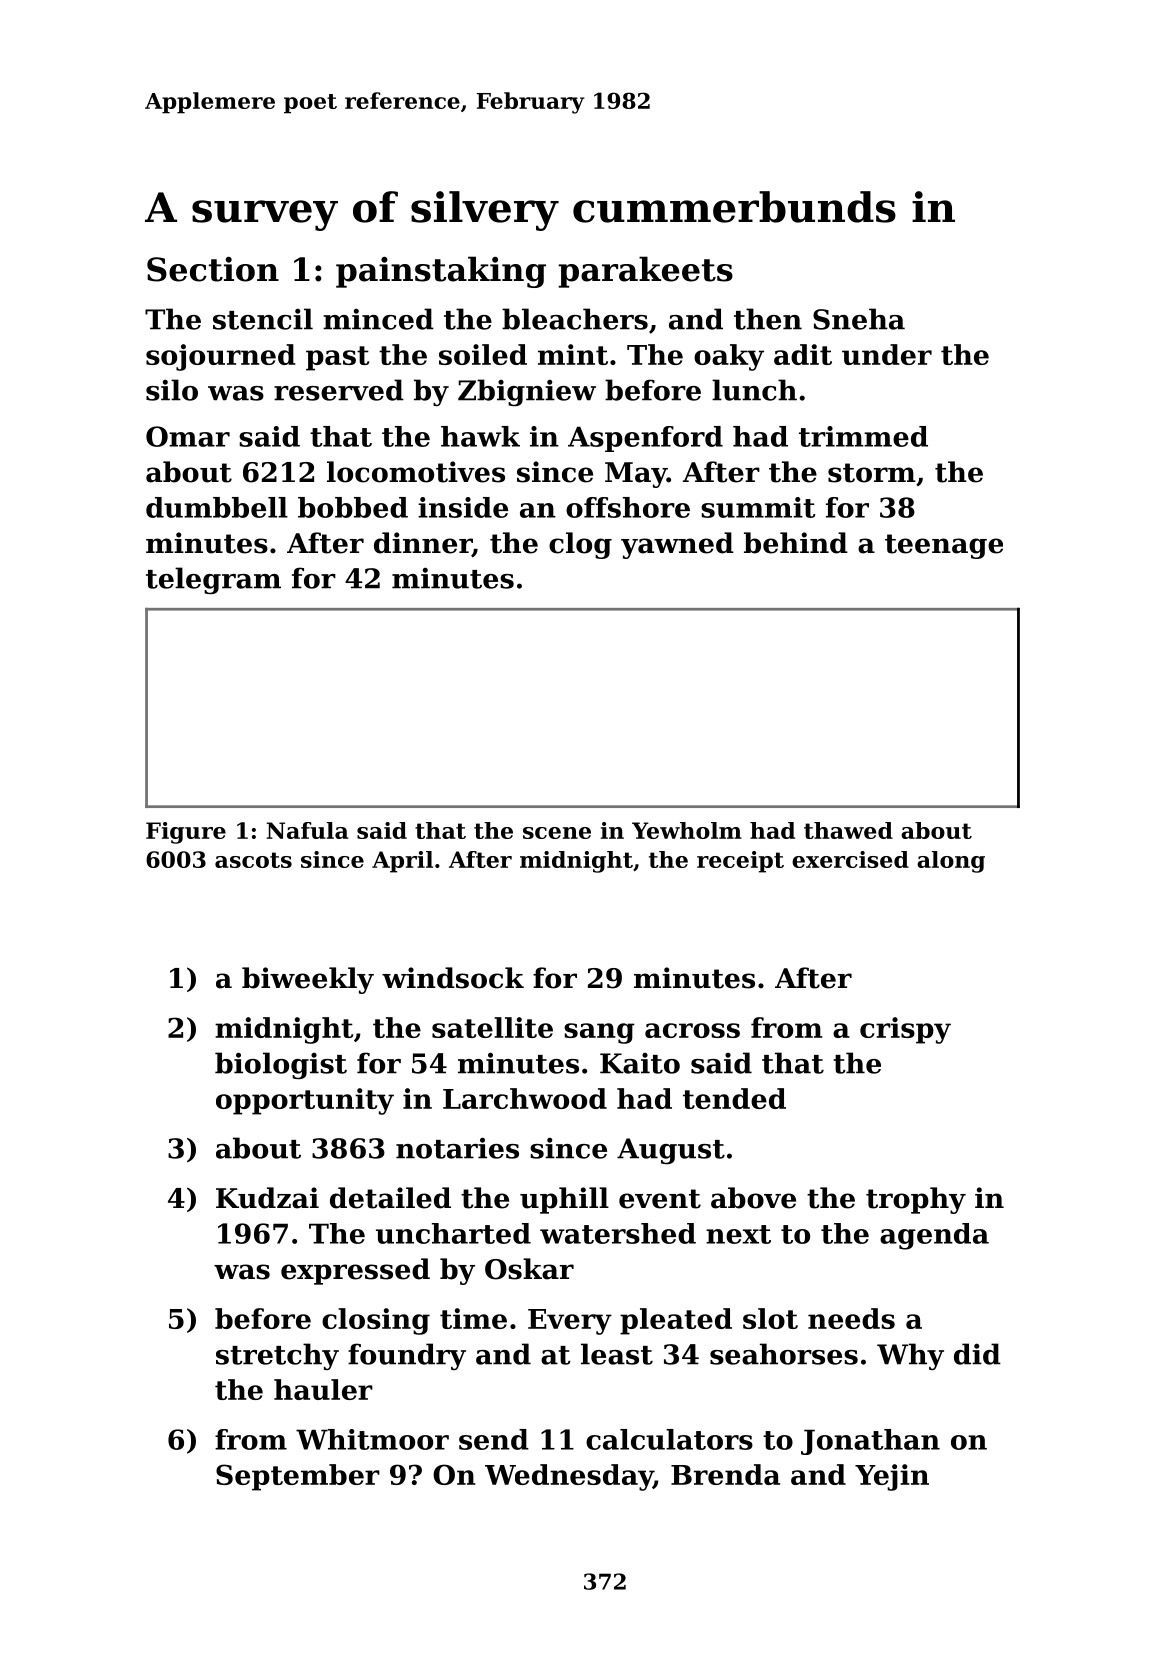 Image resolution: width=1165 pixels, height=1654 pixels. What do you see at coordinates (575, 319) in the page?
I see `bleachers` at bounding box center [575, 319].
